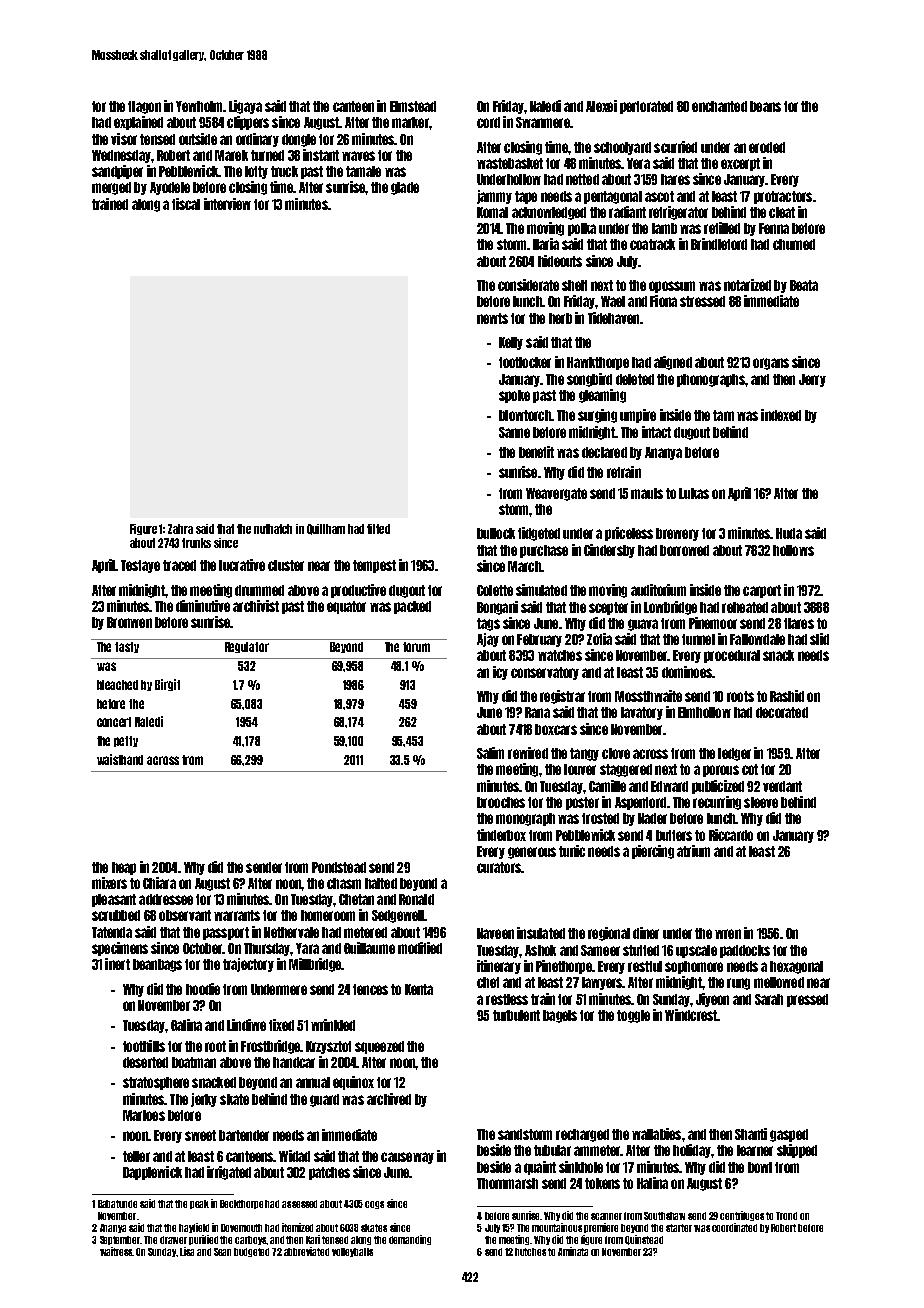 The image size is (924, 1308). I want to click on interview, so click(227, 204).
